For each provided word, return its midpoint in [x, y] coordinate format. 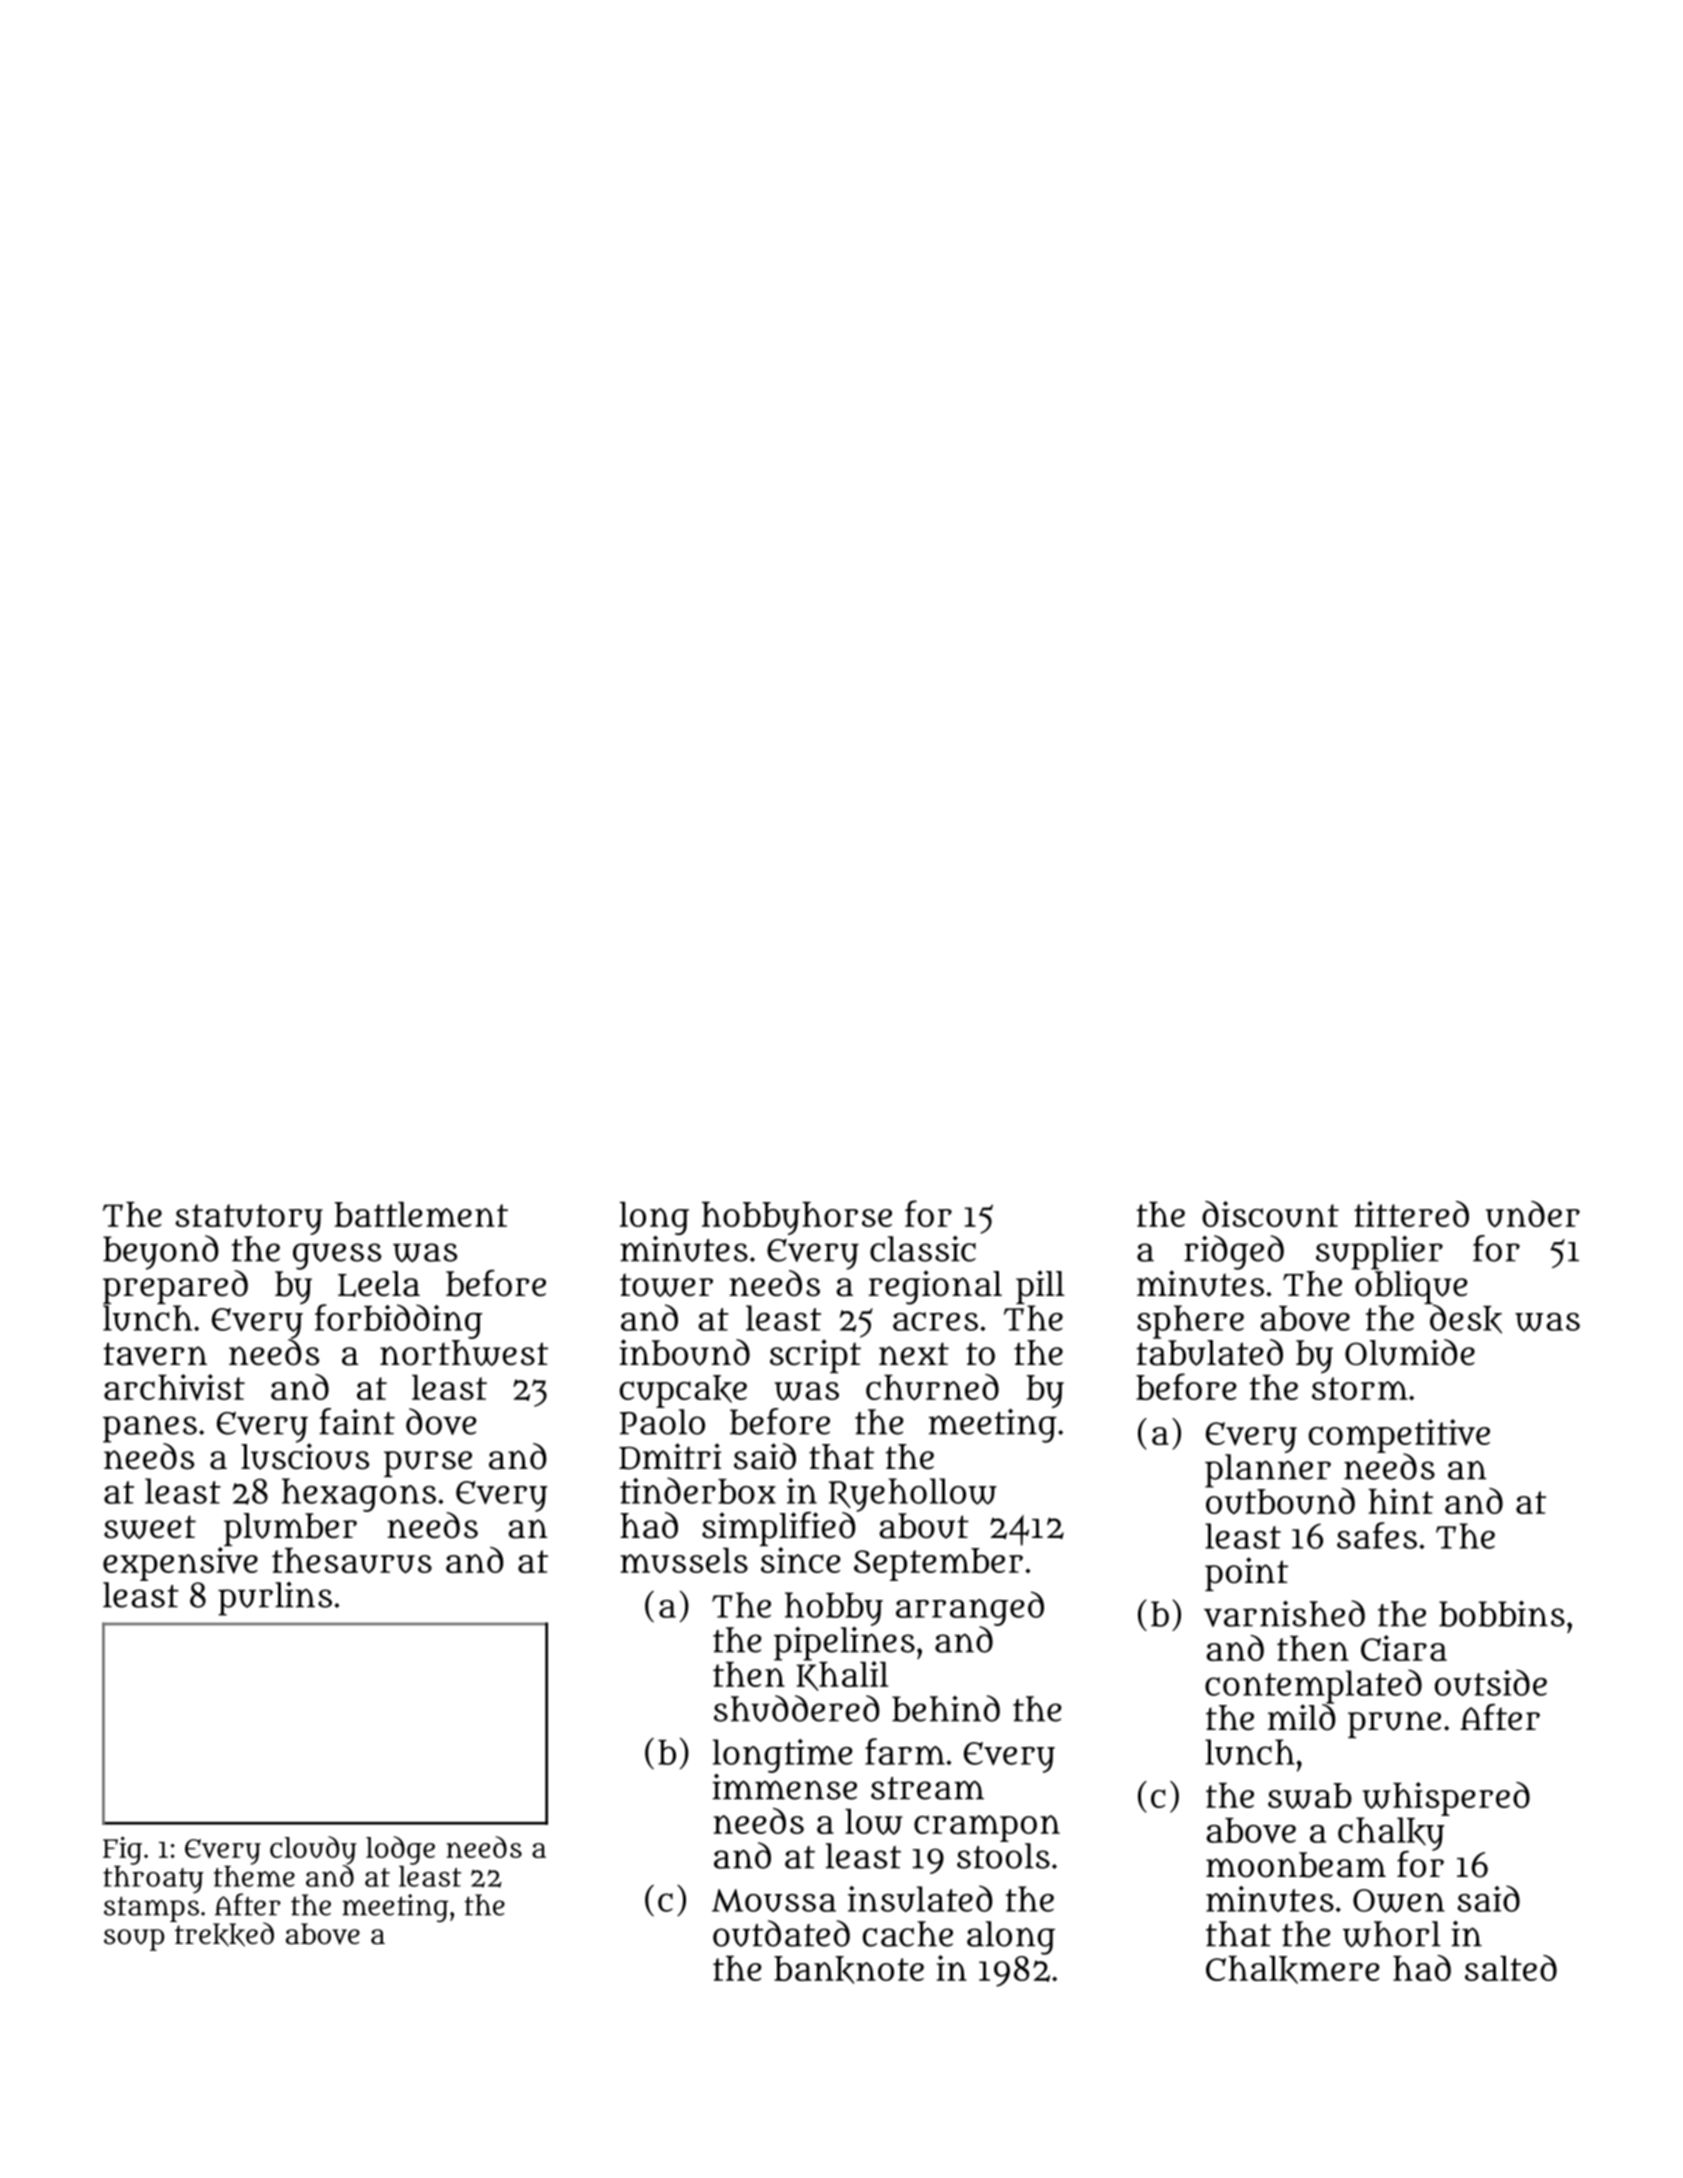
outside [1491, 1682]
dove [441, 1421]
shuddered [797, 1708]
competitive [1399, 1436]
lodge [400, 1850]
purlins [275, 1599]
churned [932, 1387]
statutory [249, 1219]
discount [1270, 1214]
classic [923, 1248]
